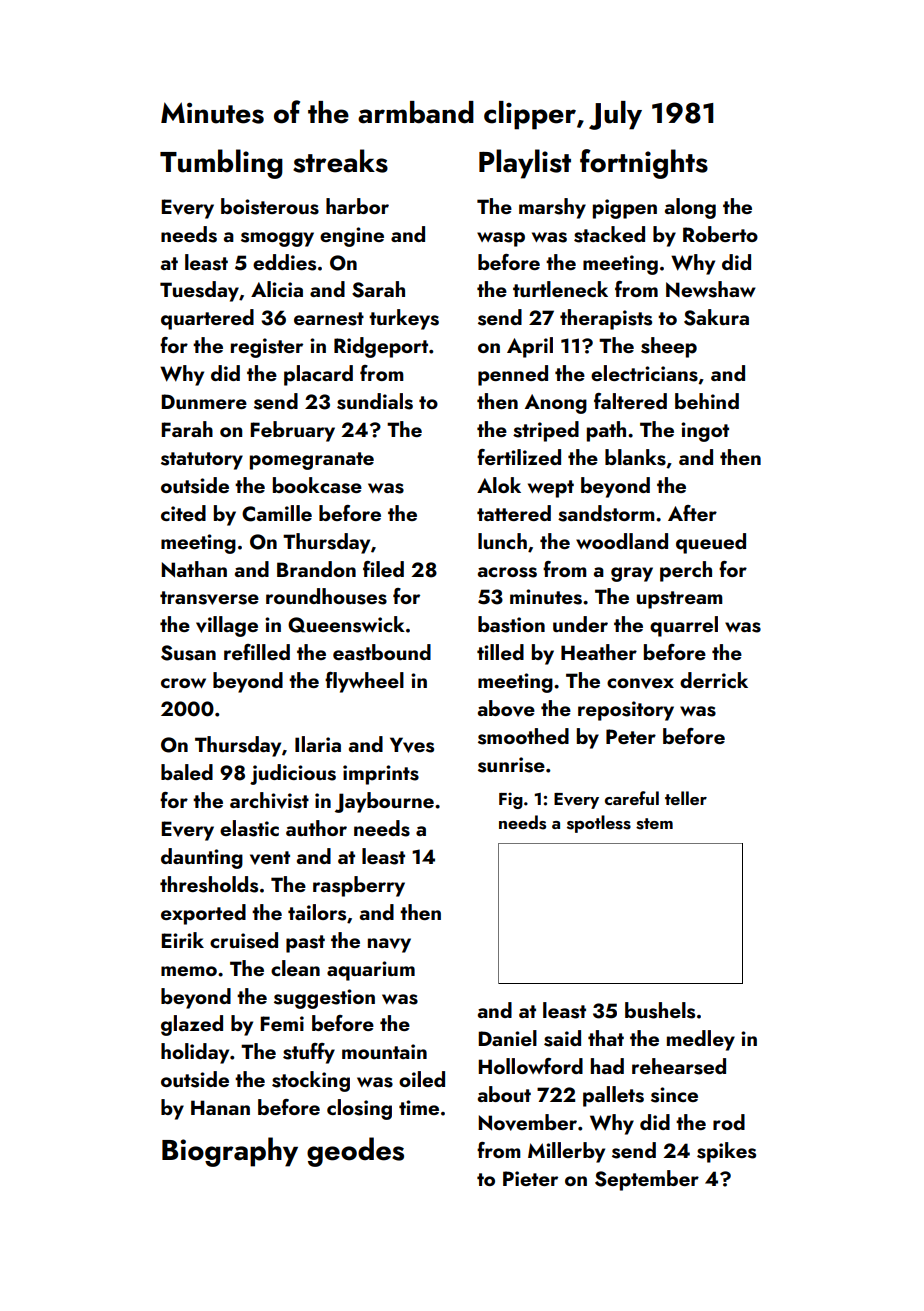  Describe the element at coordinates (199, 291) in the image. I see `Tuesday` at that location.
